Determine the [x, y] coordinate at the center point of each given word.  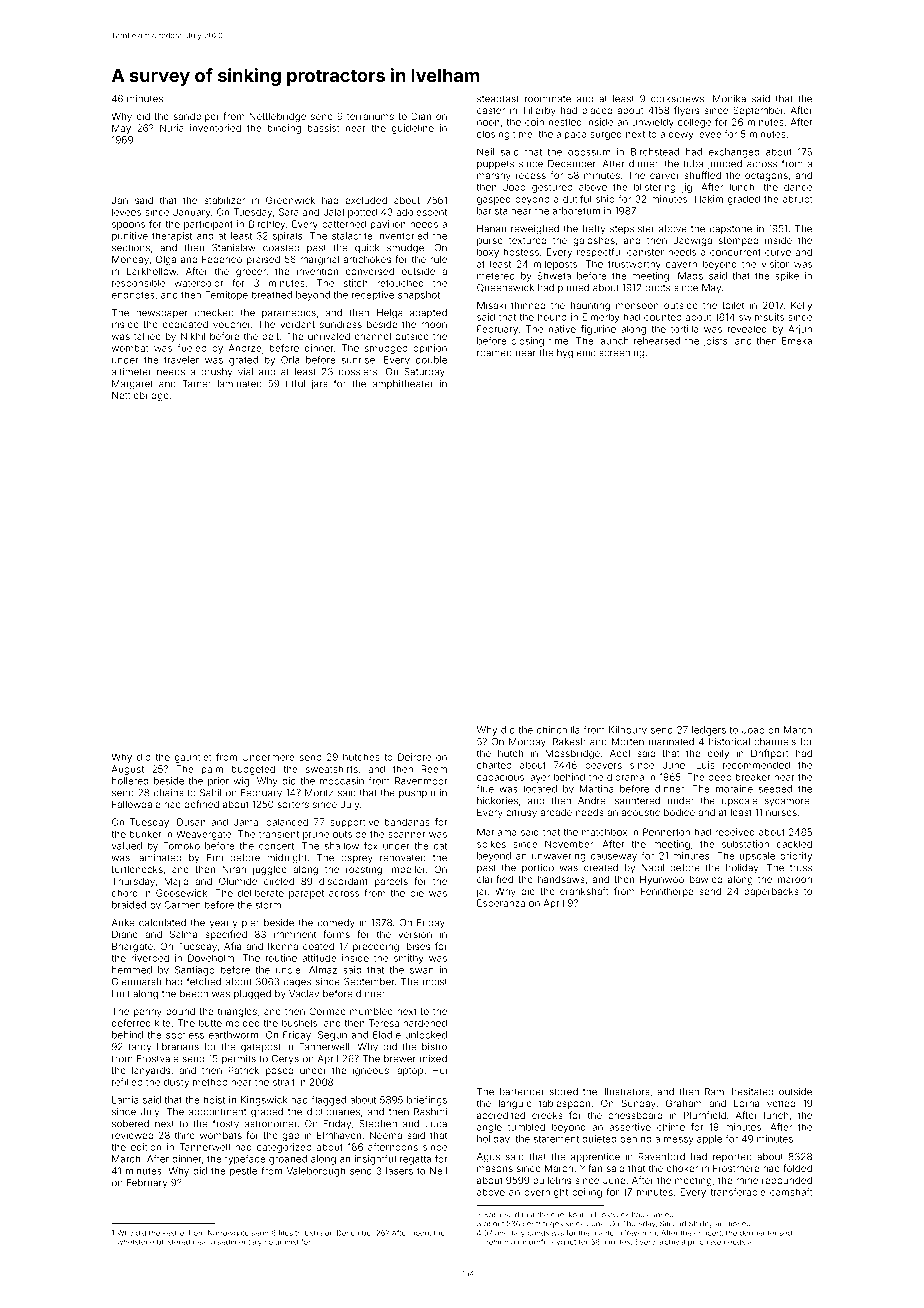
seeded [775, 789]
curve [778, 253]
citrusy [521, 813]
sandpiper [196, 117]
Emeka [797, 341]
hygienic [576, 354]
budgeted [253, 770]
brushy [216, 373]
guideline [413, 129]
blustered [173, 1242]
